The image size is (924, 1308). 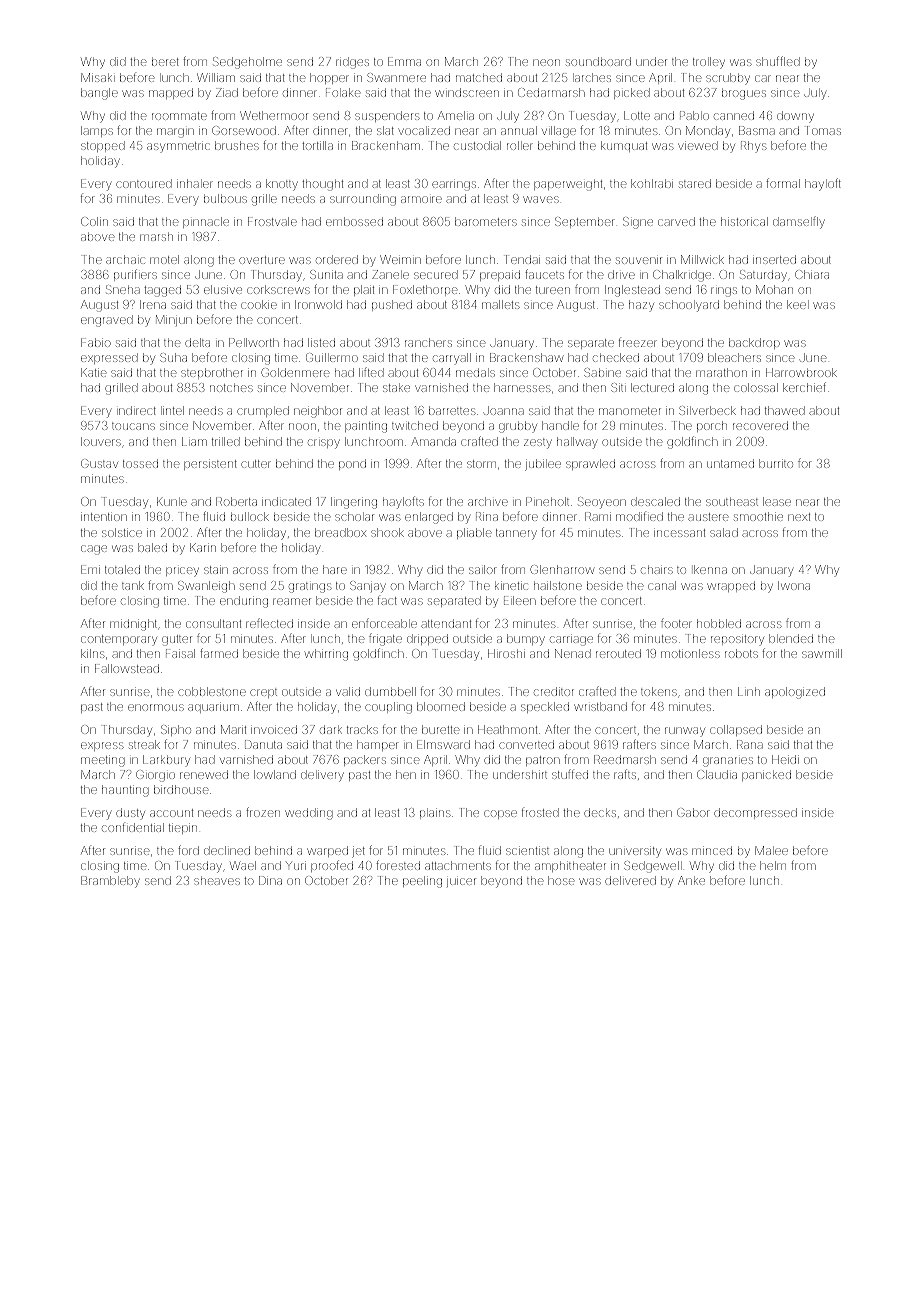 What do you see at coordinates (630, 880) in the image?
I see `delivered` at bounding box center [630, 880].
